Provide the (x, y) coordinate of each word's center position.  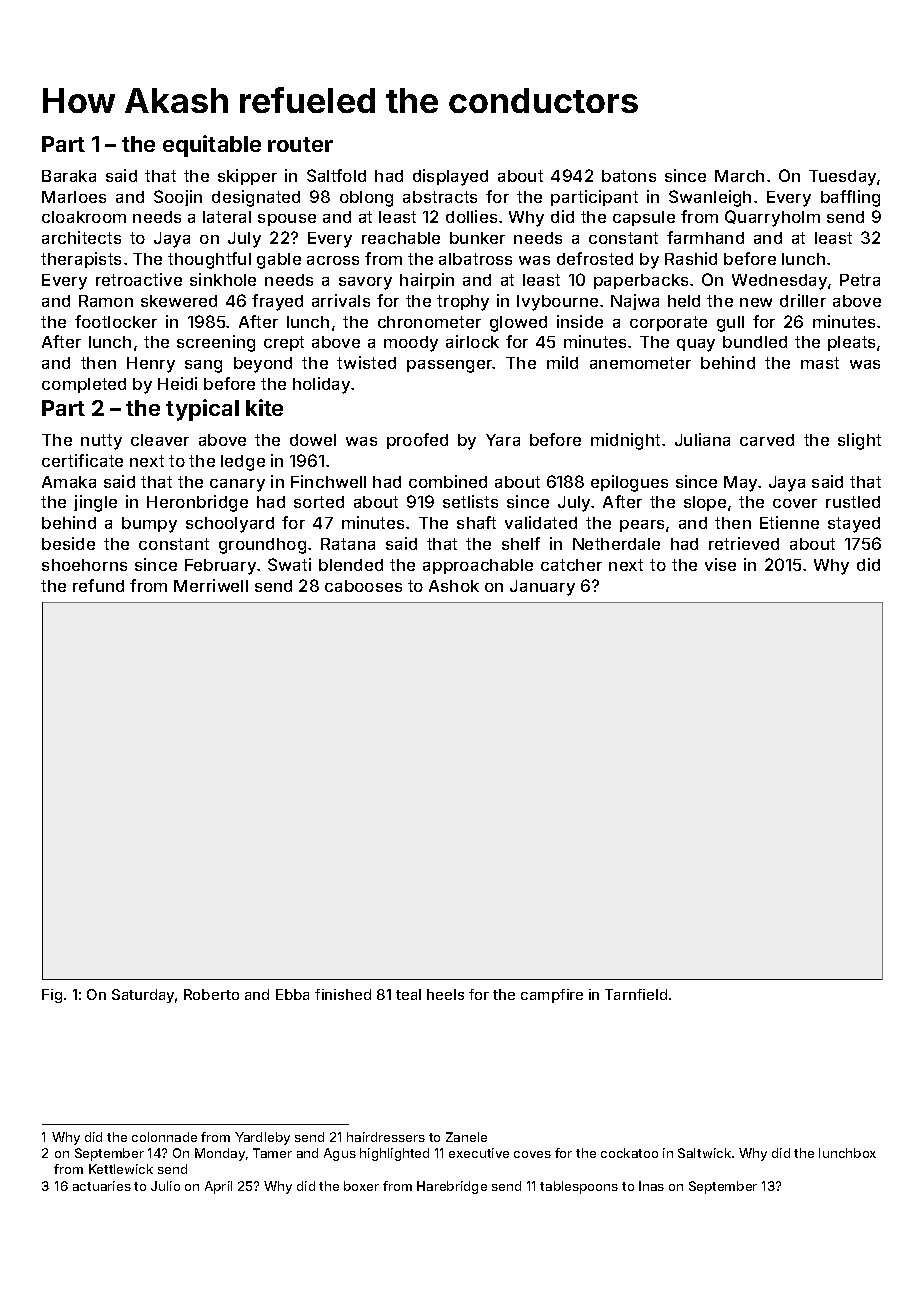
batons (629, 176)
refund (98, 585)
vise (720, 564)
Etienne (789, 522)
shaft (476, 522)
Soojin (178, 198)
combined (448, 481)
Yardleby (262, 1138)
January (542, 588)
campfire (552, 996)
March (739, 176)
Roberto (211, 994)
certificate (82, 460)
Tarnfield (636, 994)
